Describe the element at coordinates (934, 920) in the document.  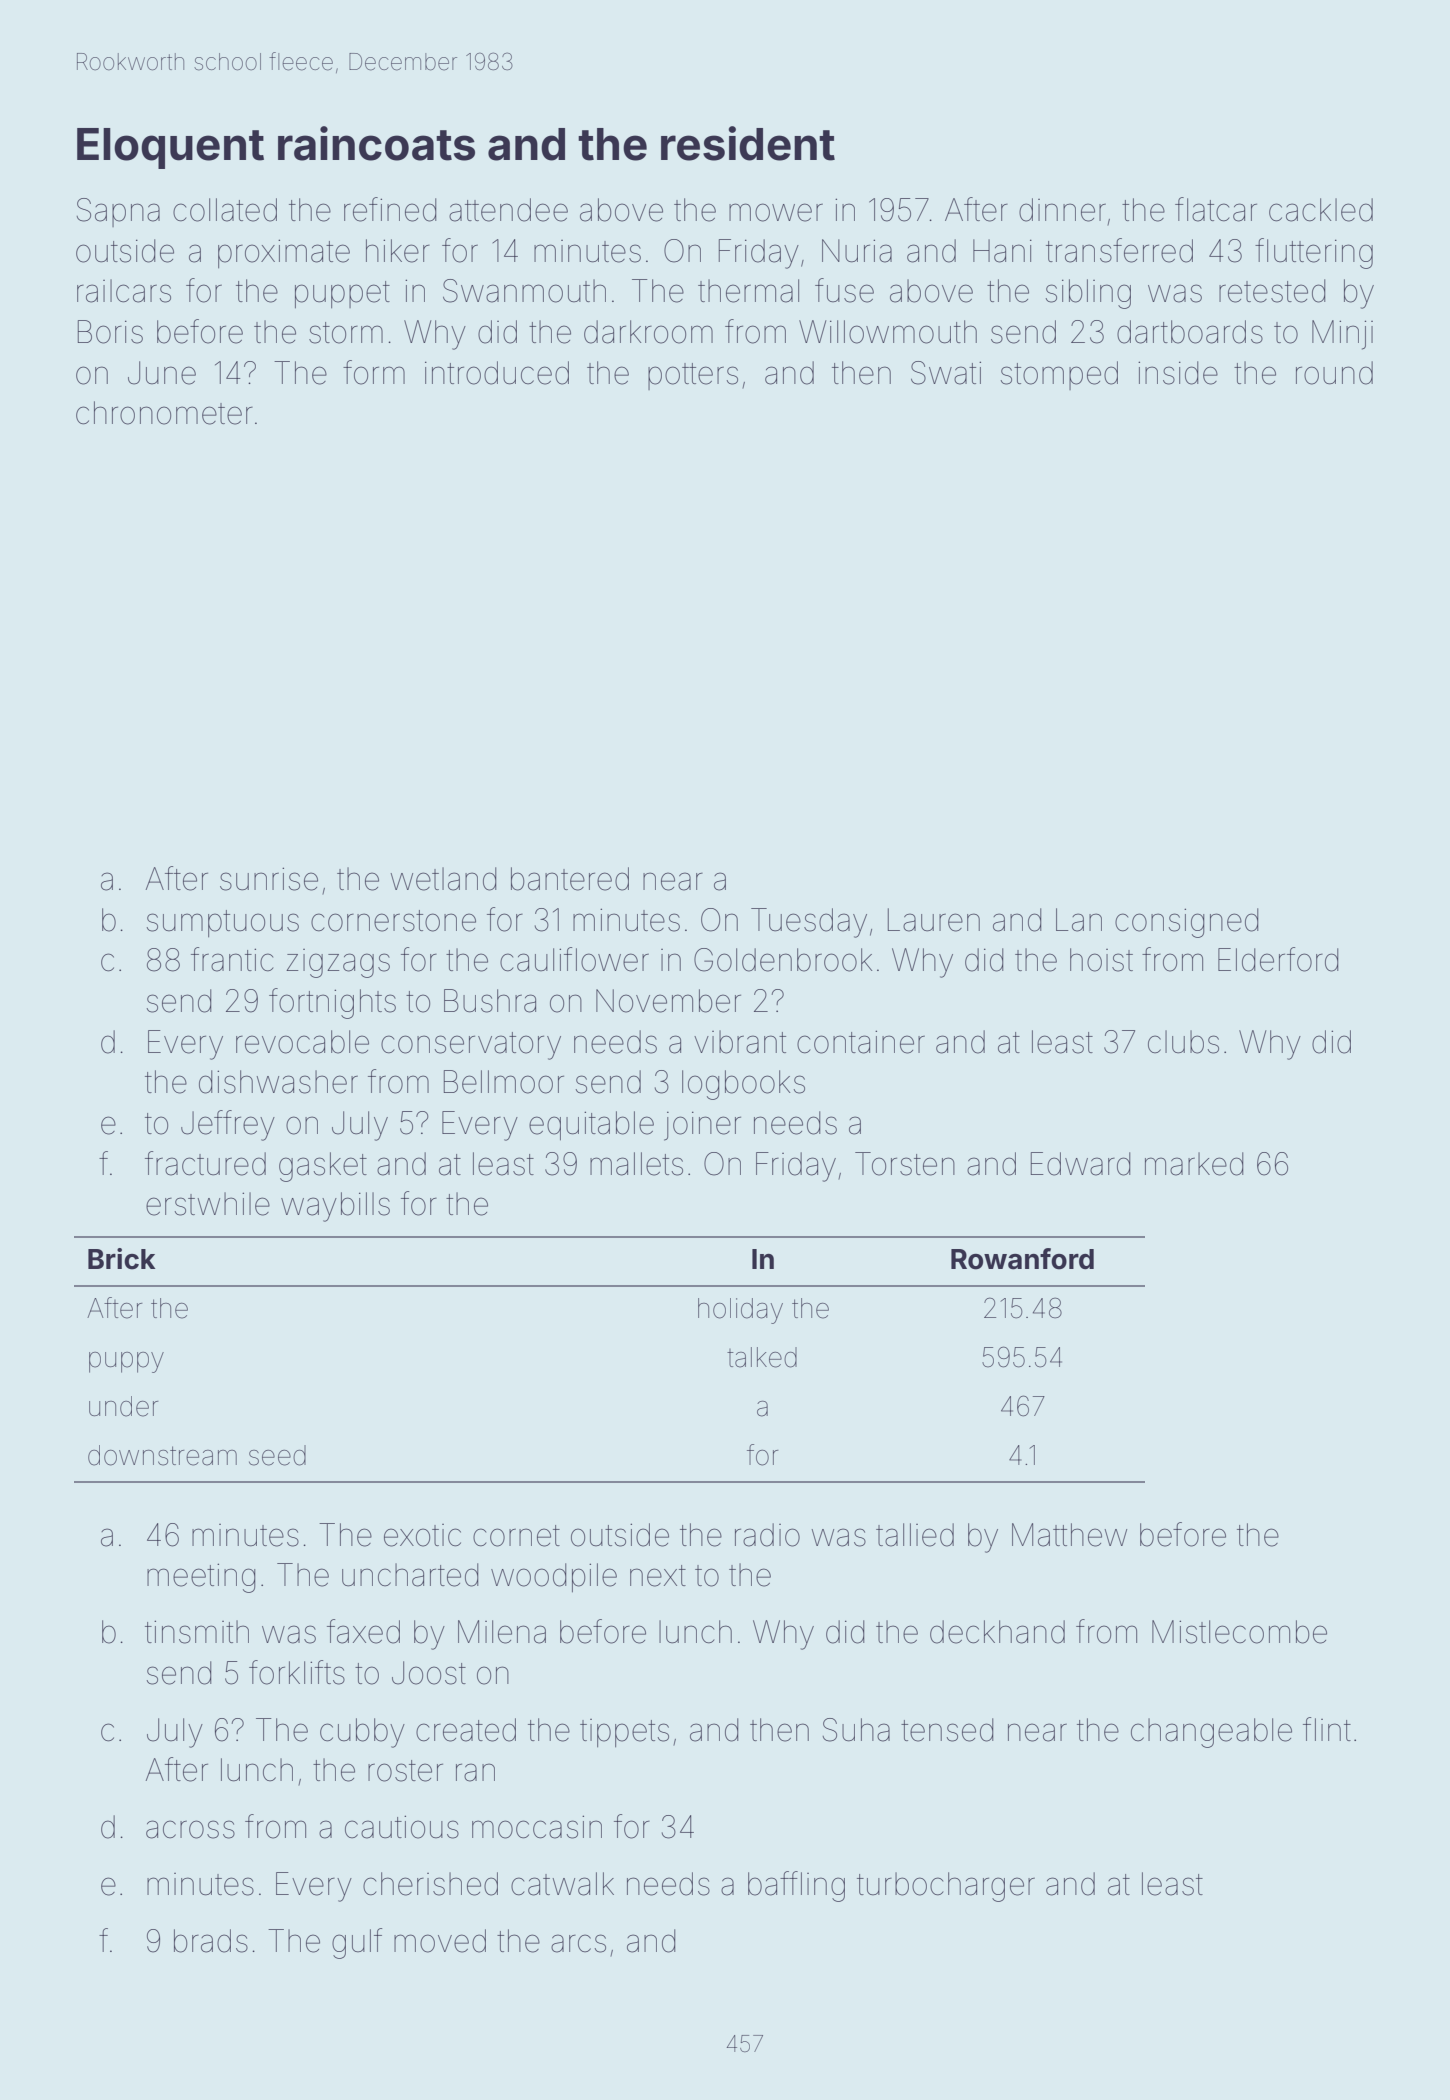
I see `Lauren` at that location.
